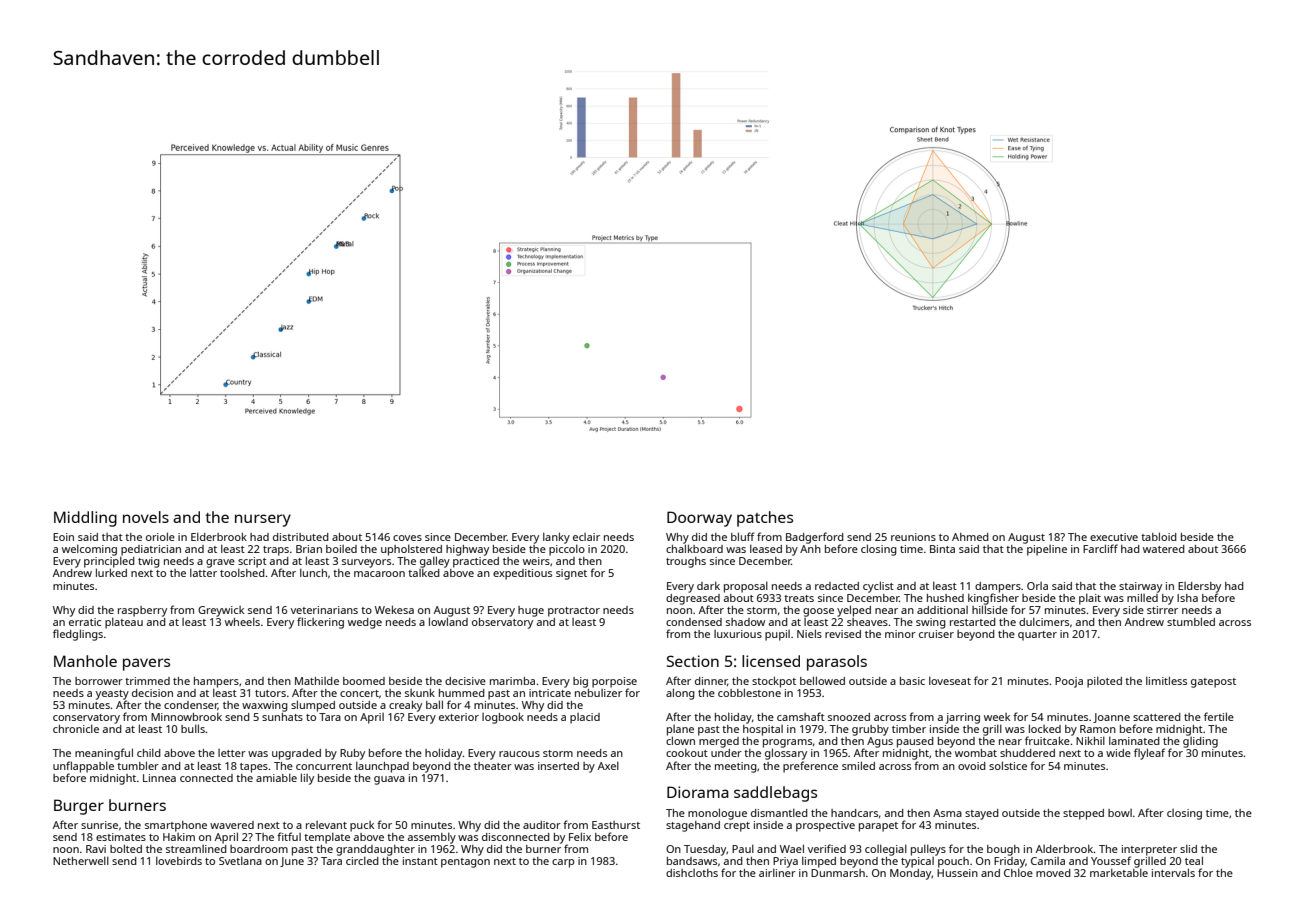  I want to click on Asma, so click(947, 813).
